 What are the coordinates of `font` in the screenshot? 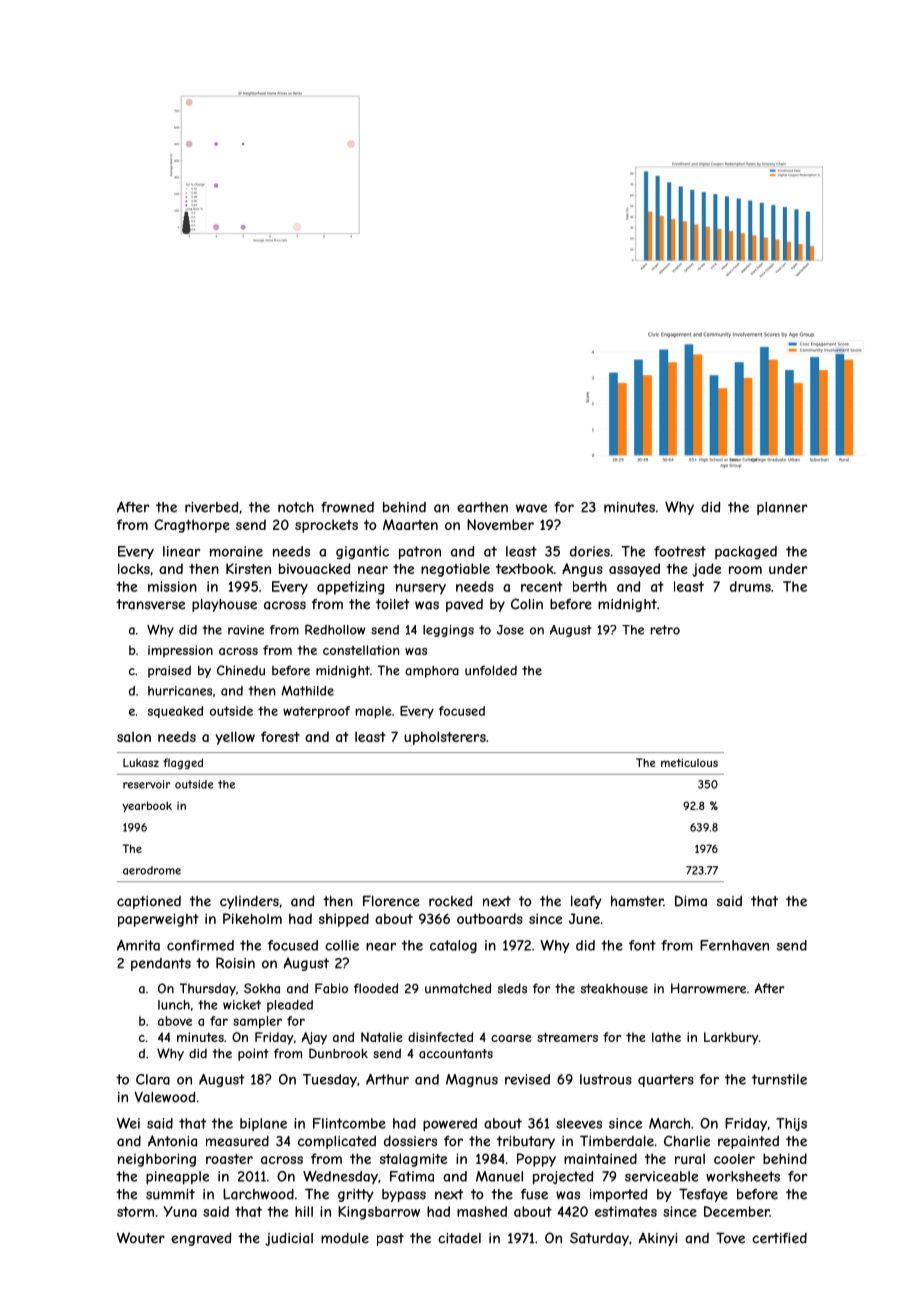 It's located at (642, 945).
